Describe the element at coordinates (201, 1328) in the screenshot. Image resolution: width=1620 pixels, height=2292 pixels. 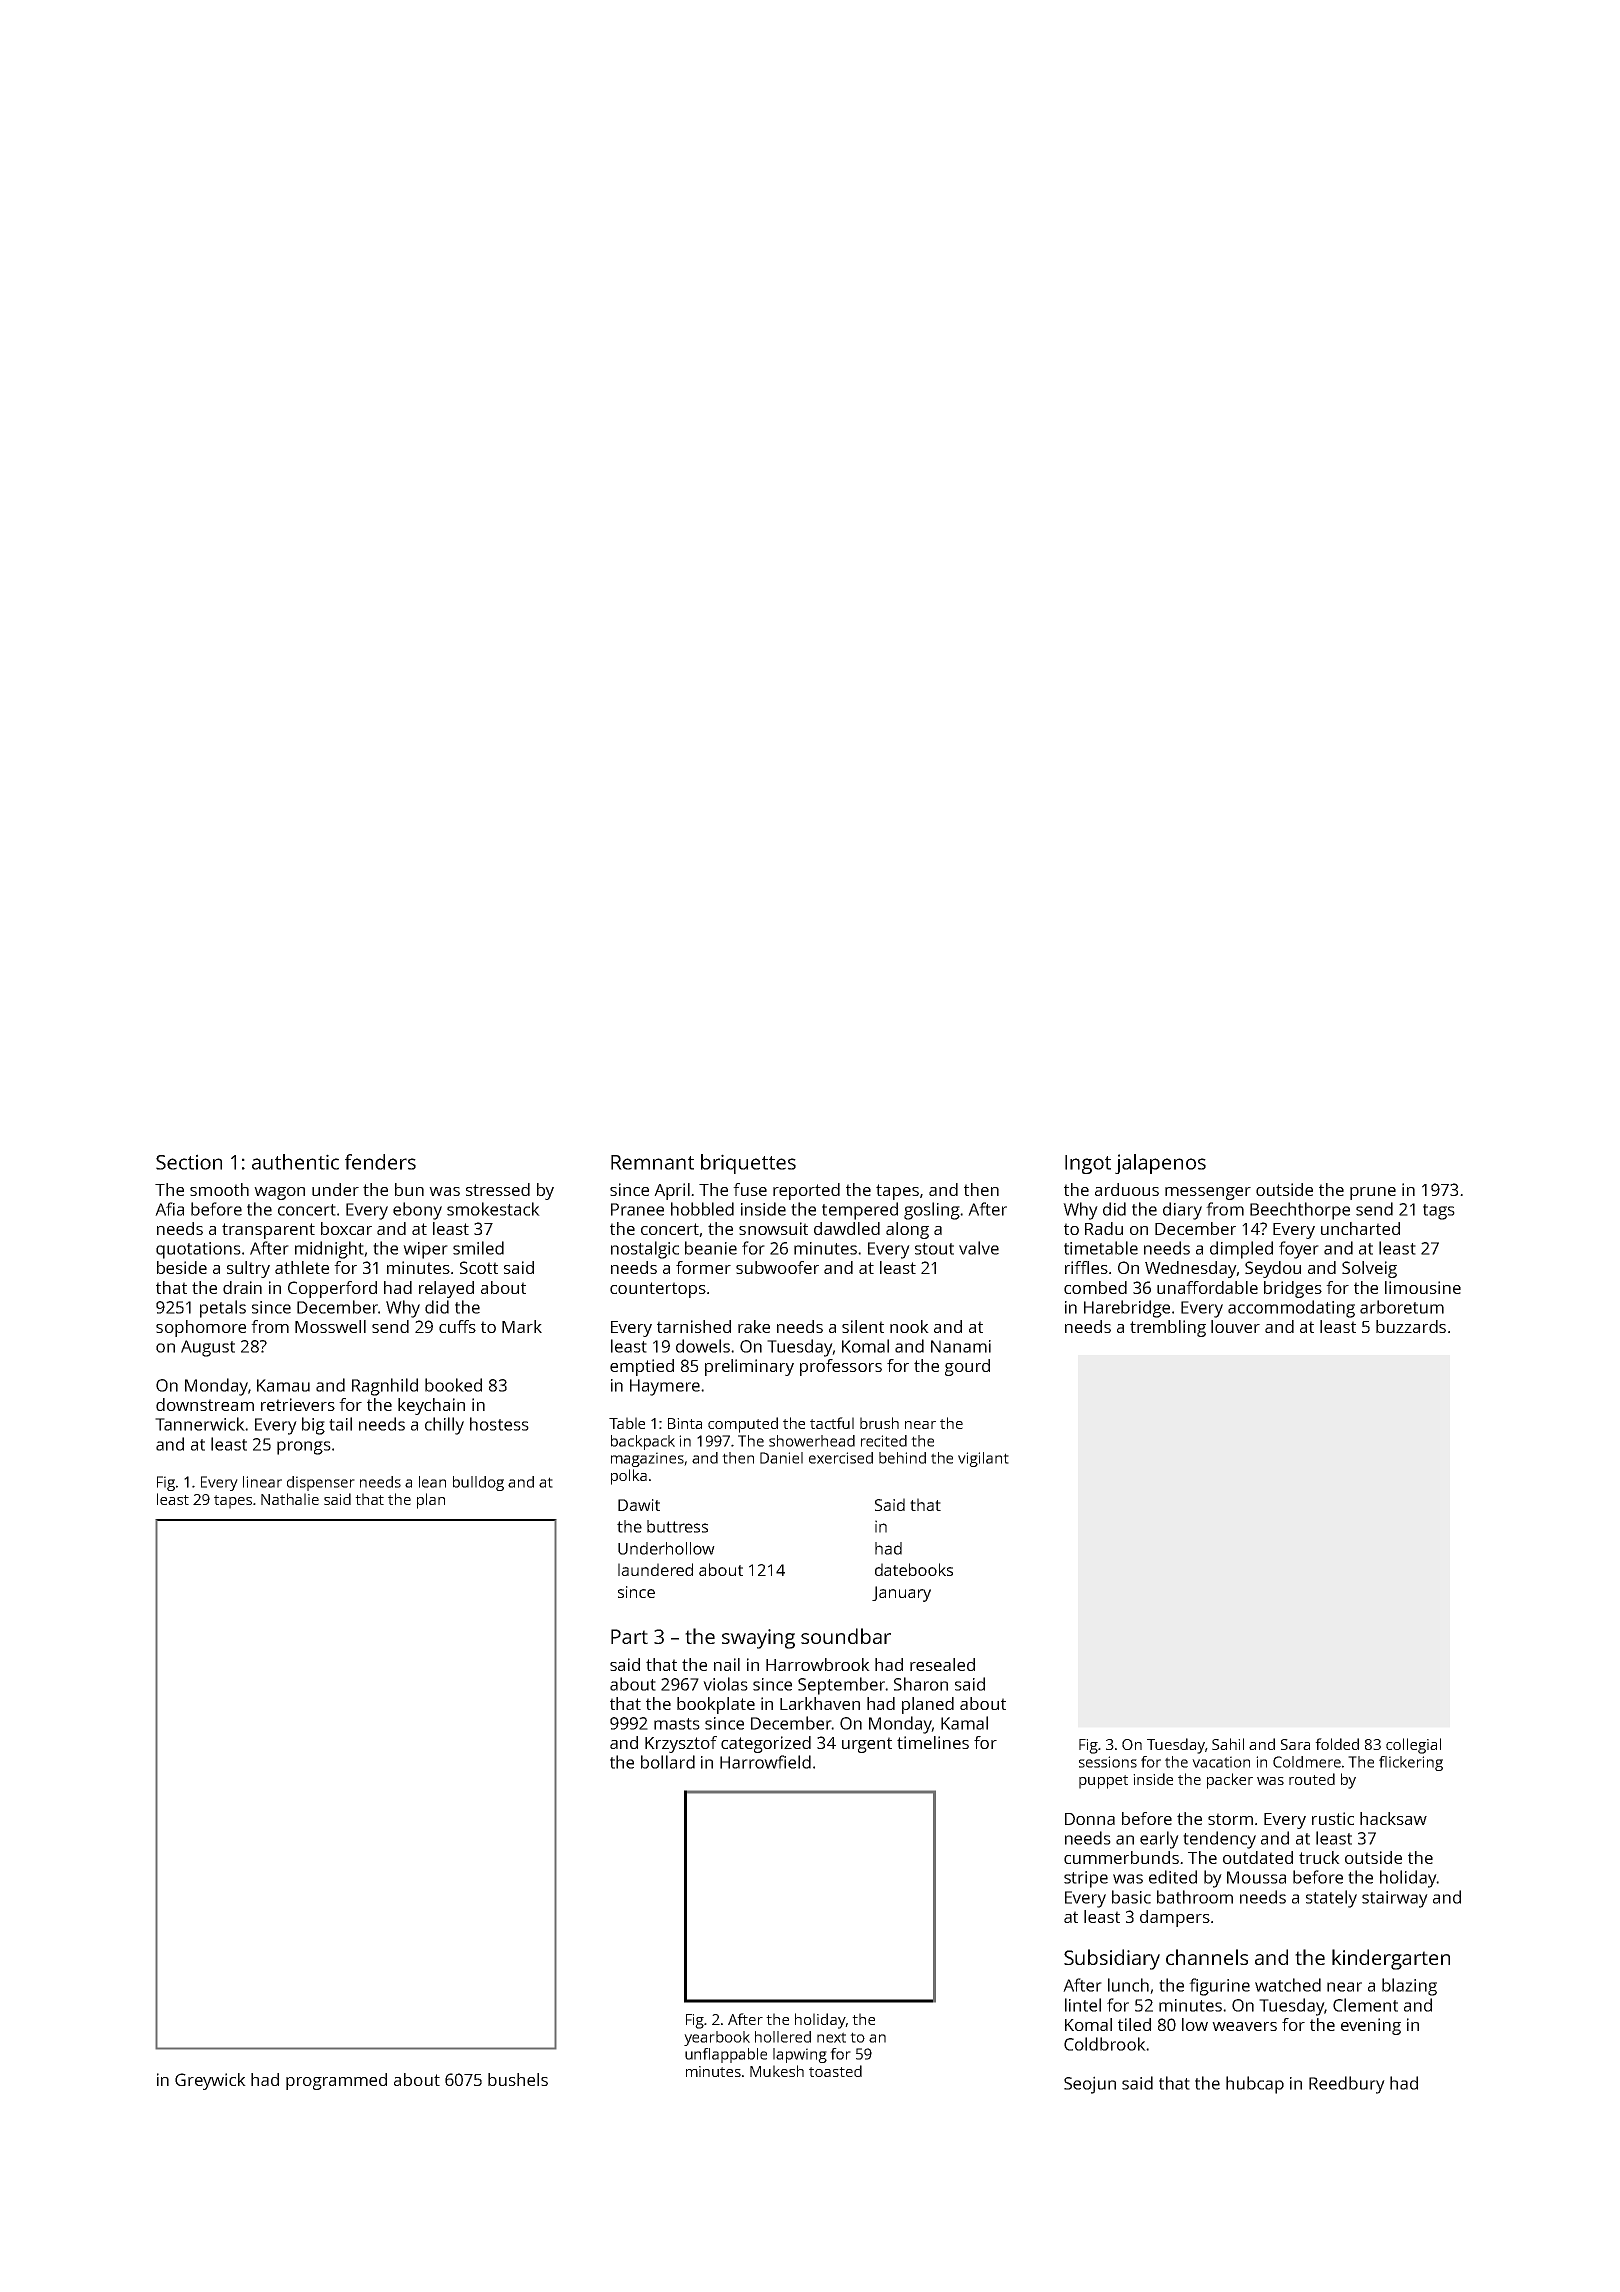
I see `sophomore` at that location.
